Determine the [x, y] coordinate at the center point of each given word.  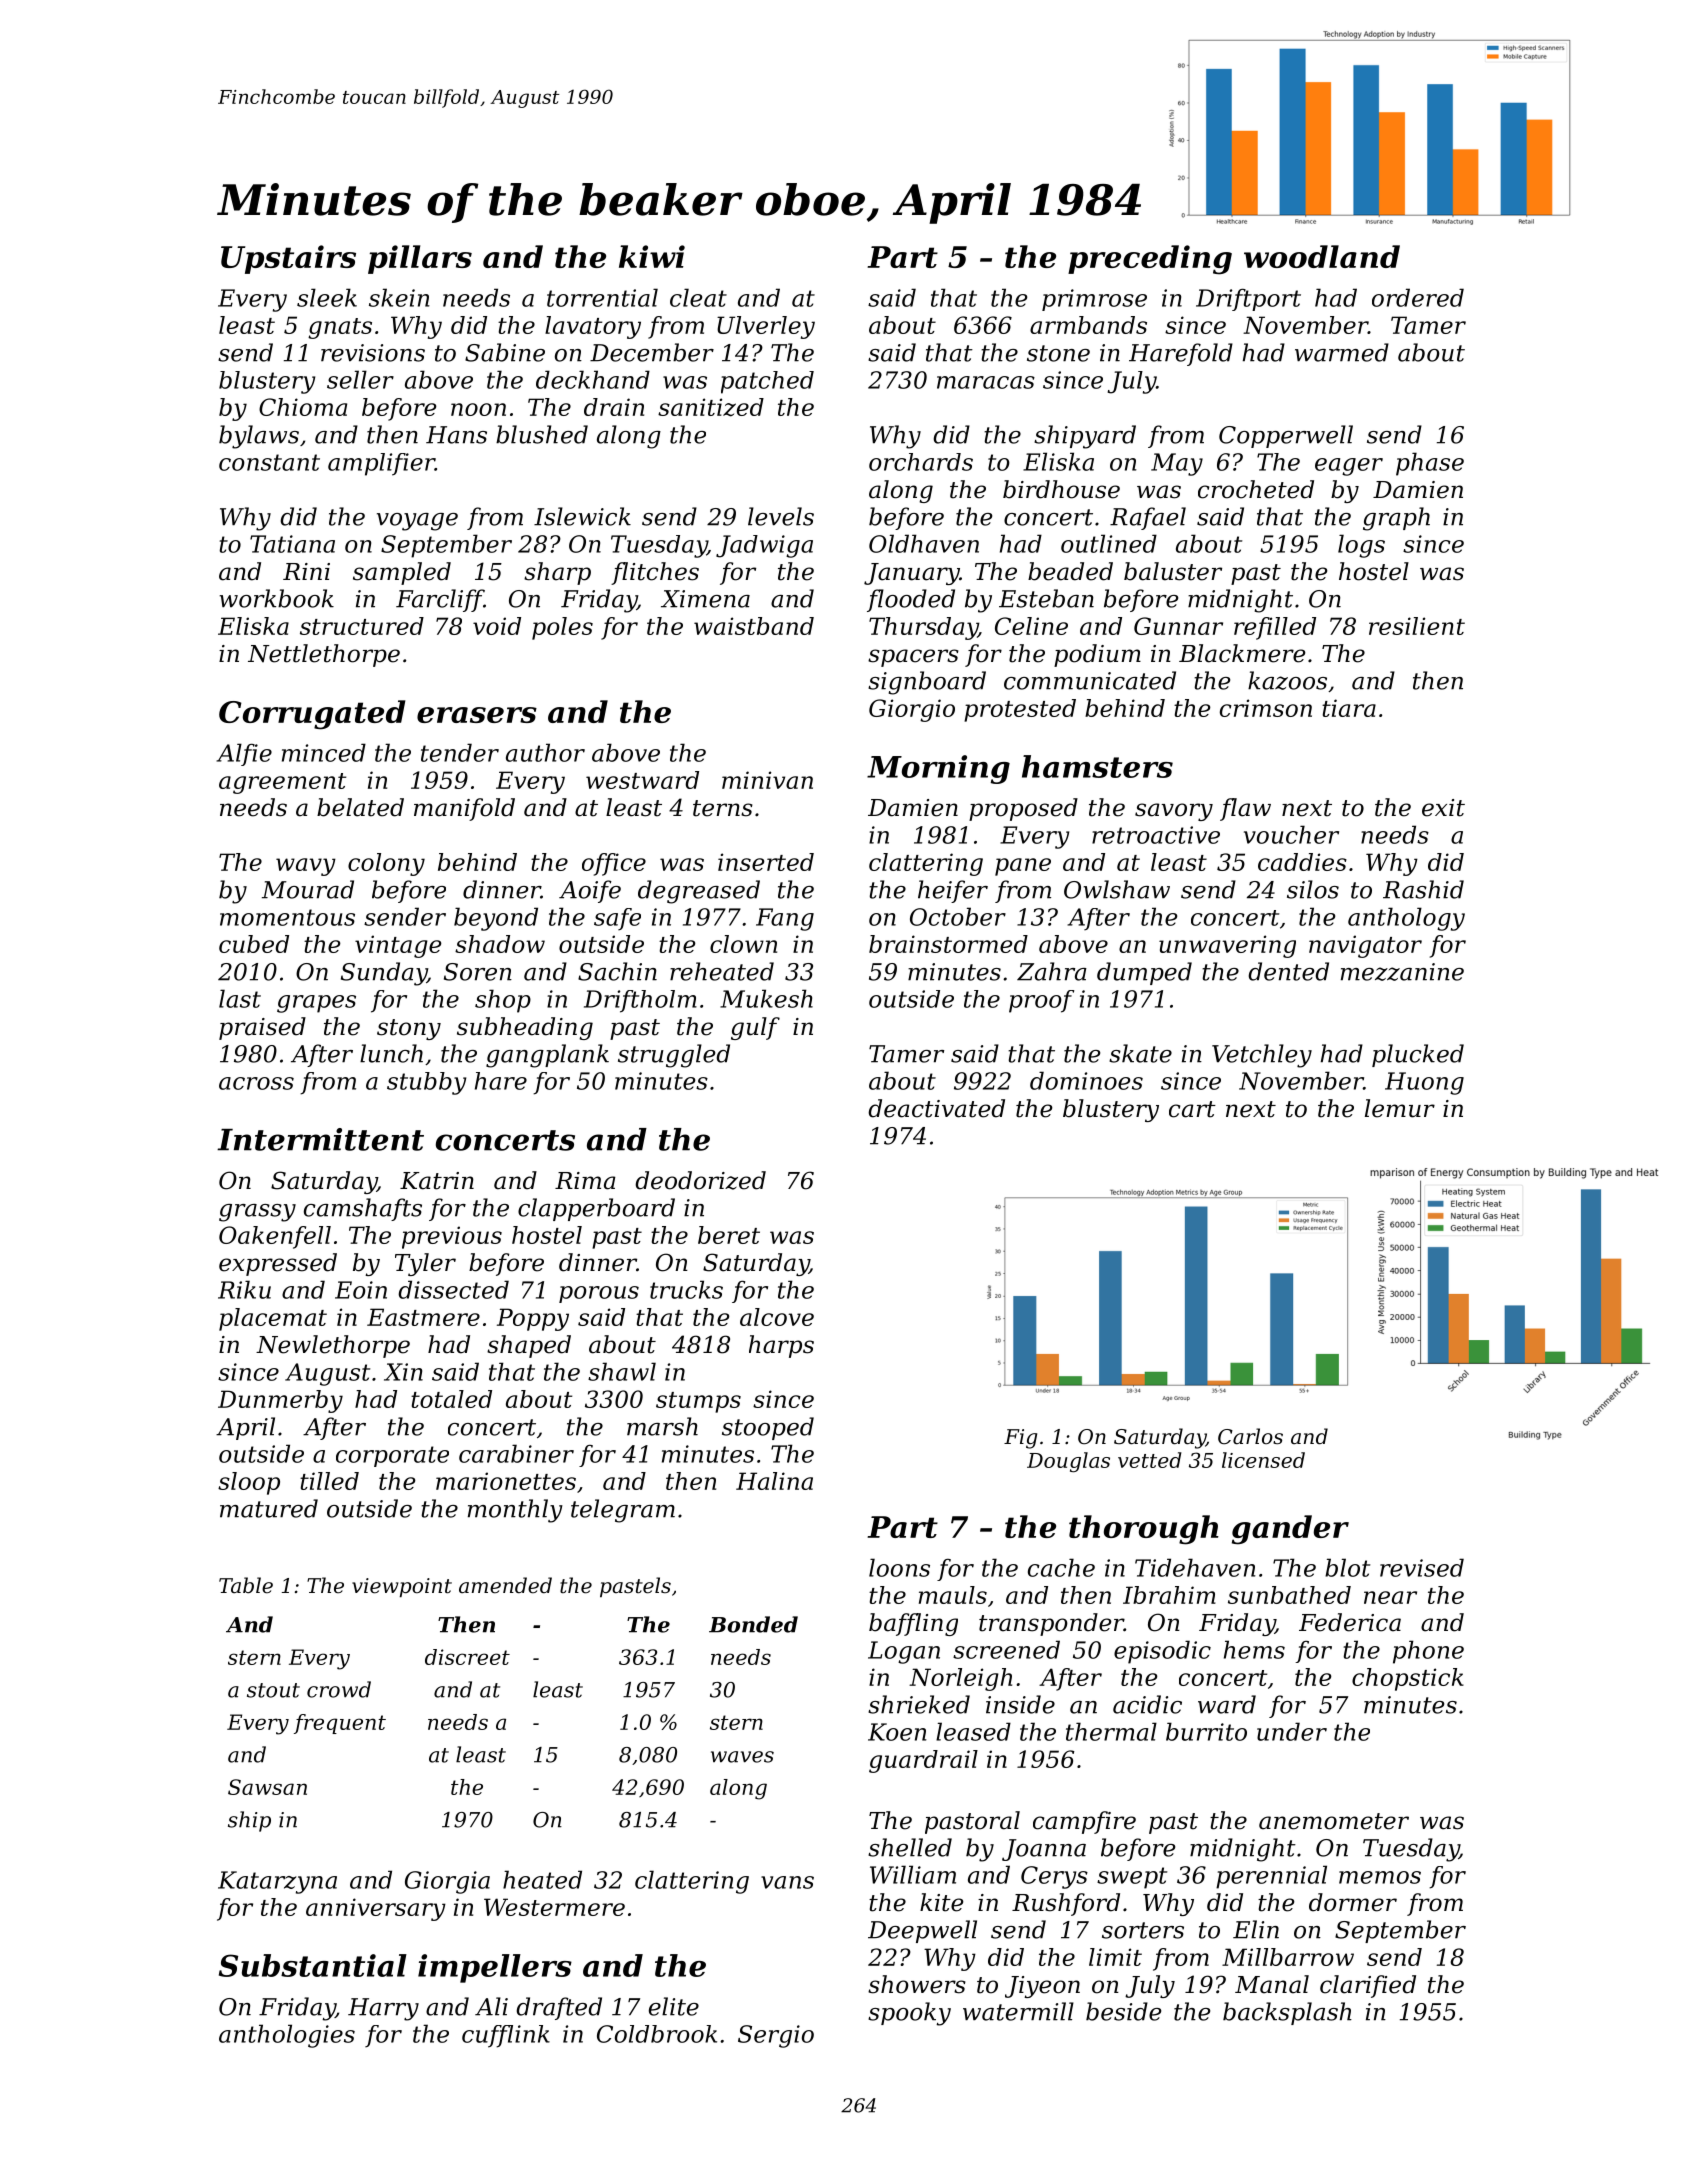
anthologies [287, 2036]
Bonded [753, 1624]
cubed [254, 944]
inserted [766, 862]
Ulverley [766, 327]
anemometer [1334, 1821]
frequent [340, 1724]
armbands [1088, 325]
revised [1422, 1567]
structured [362, 626]
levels [781, 516]
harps [781, 1346]
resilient [1417, 626]
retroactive [1156, 835]
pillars [420, 259]
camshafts [363, 1209]
